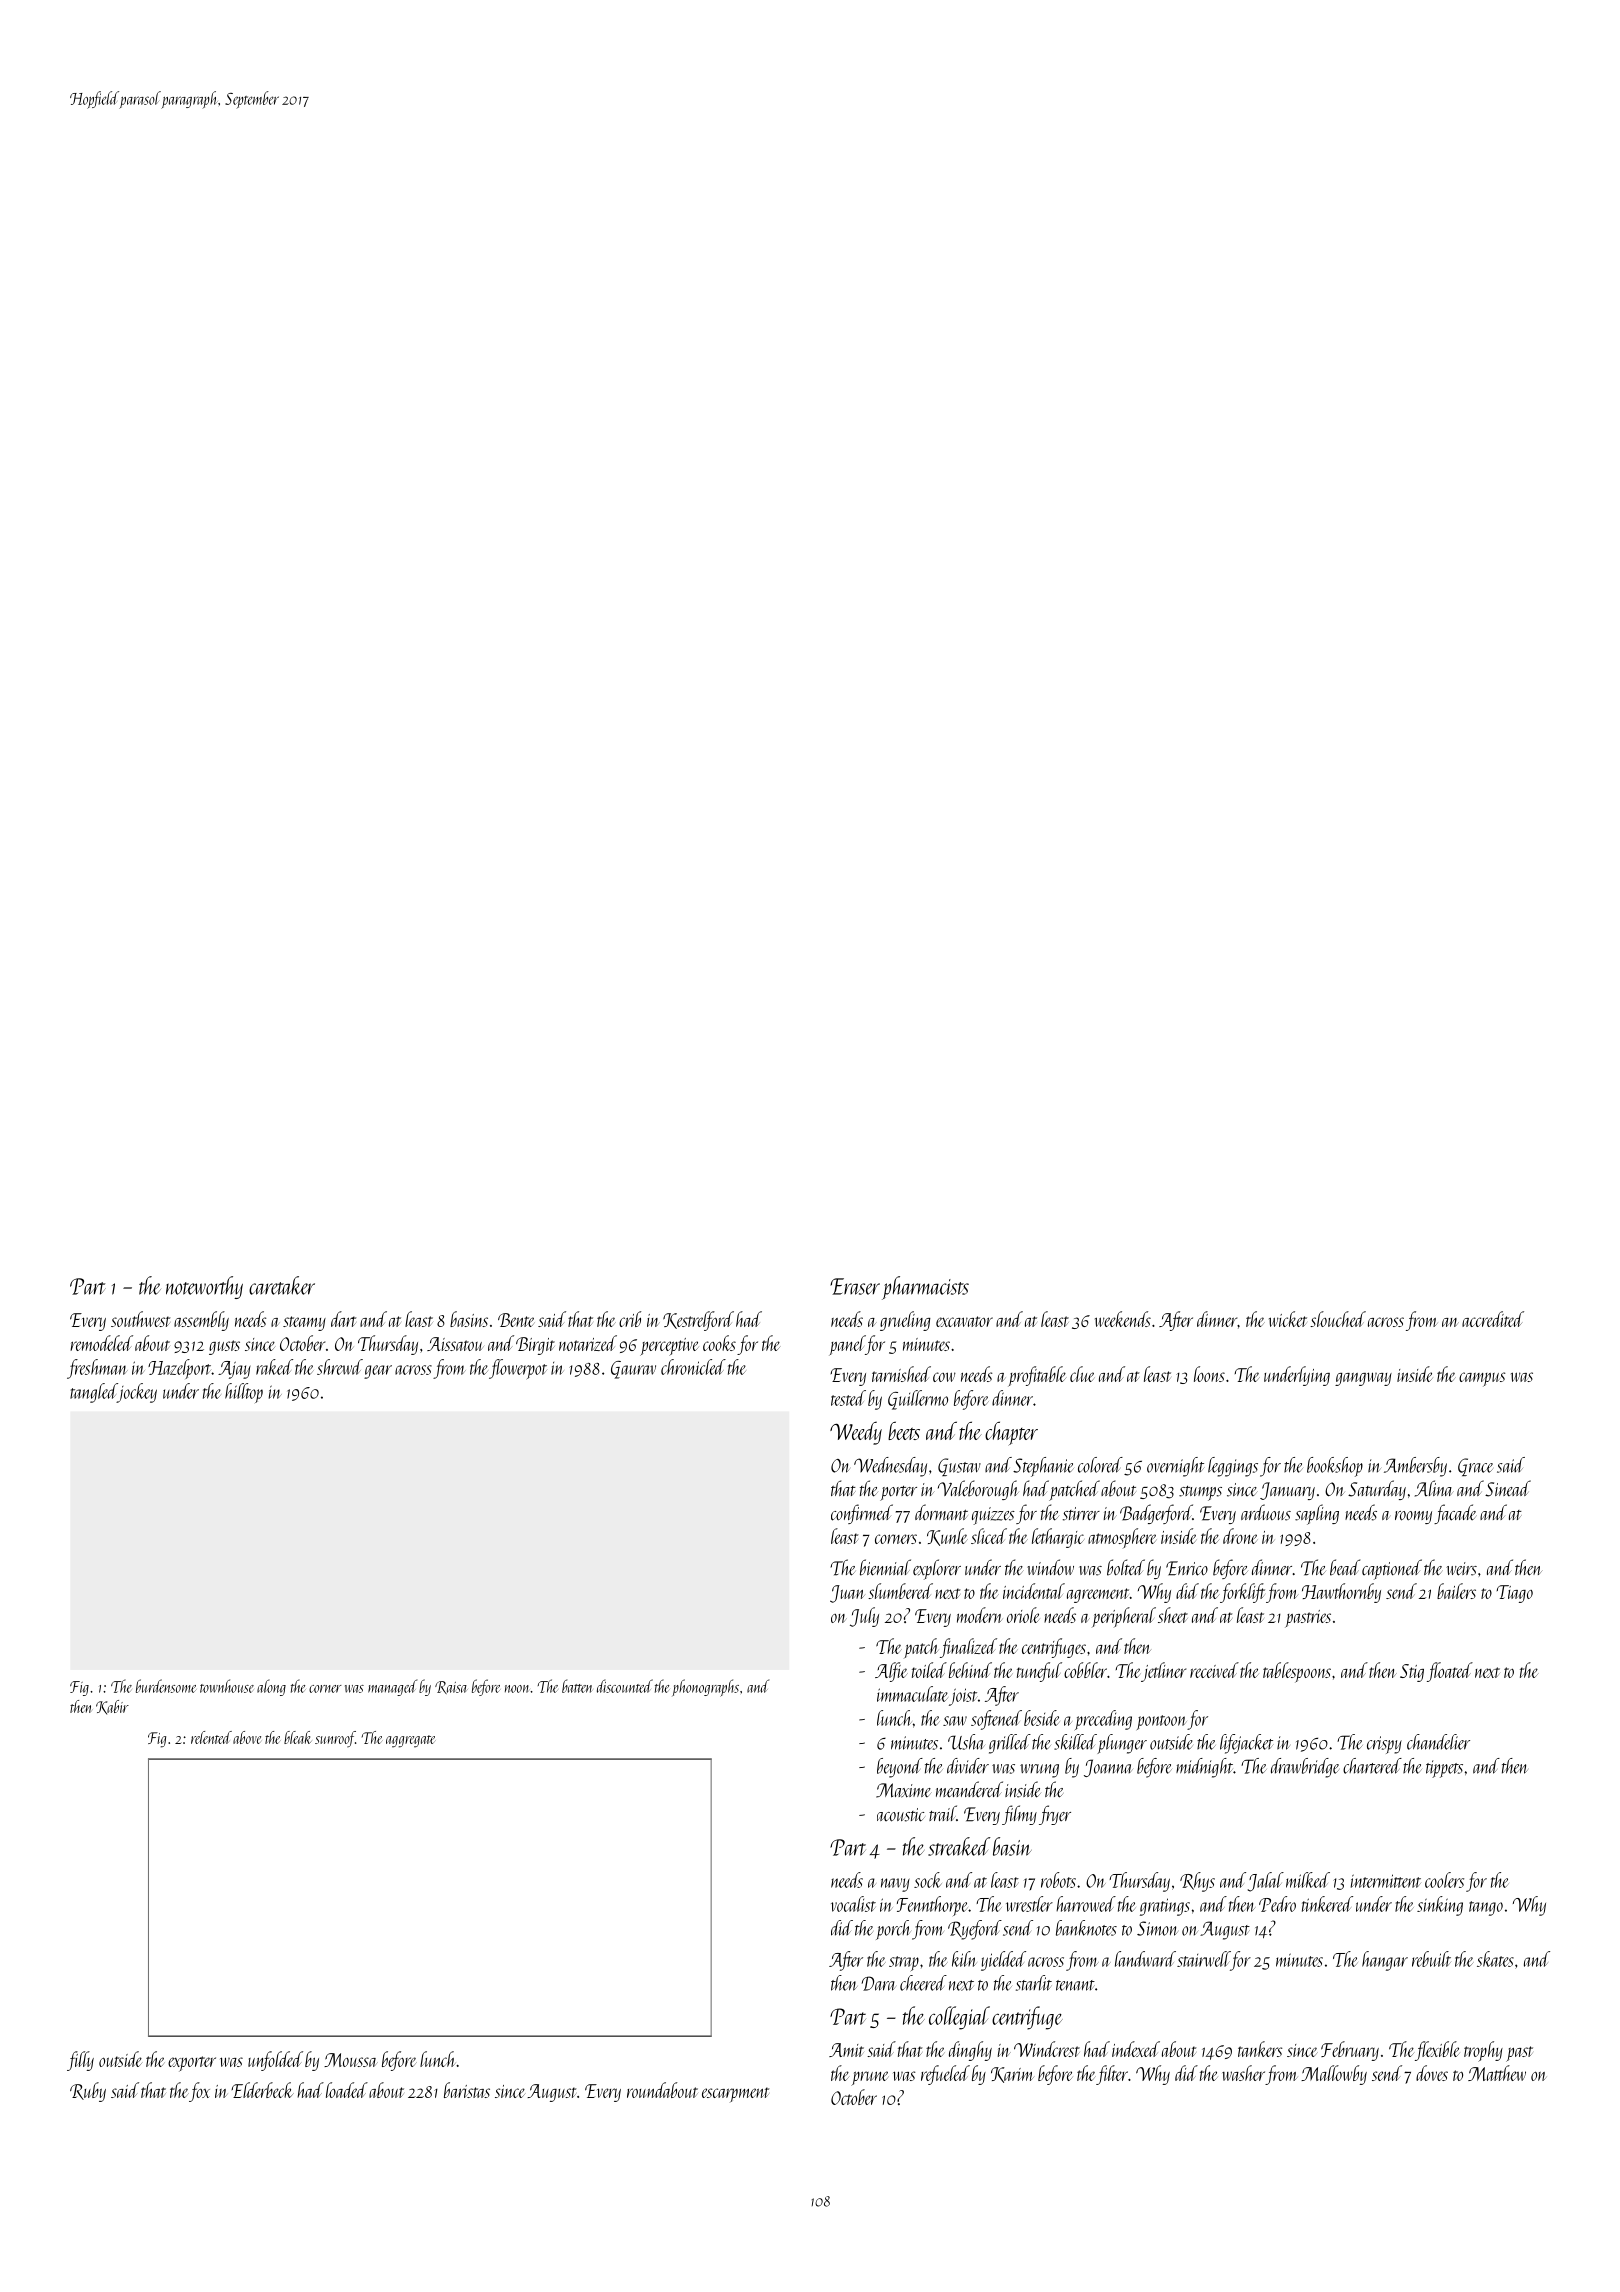 This document has width=1620, height=2292. I want to click on Eraser, so click(855, 1286).
